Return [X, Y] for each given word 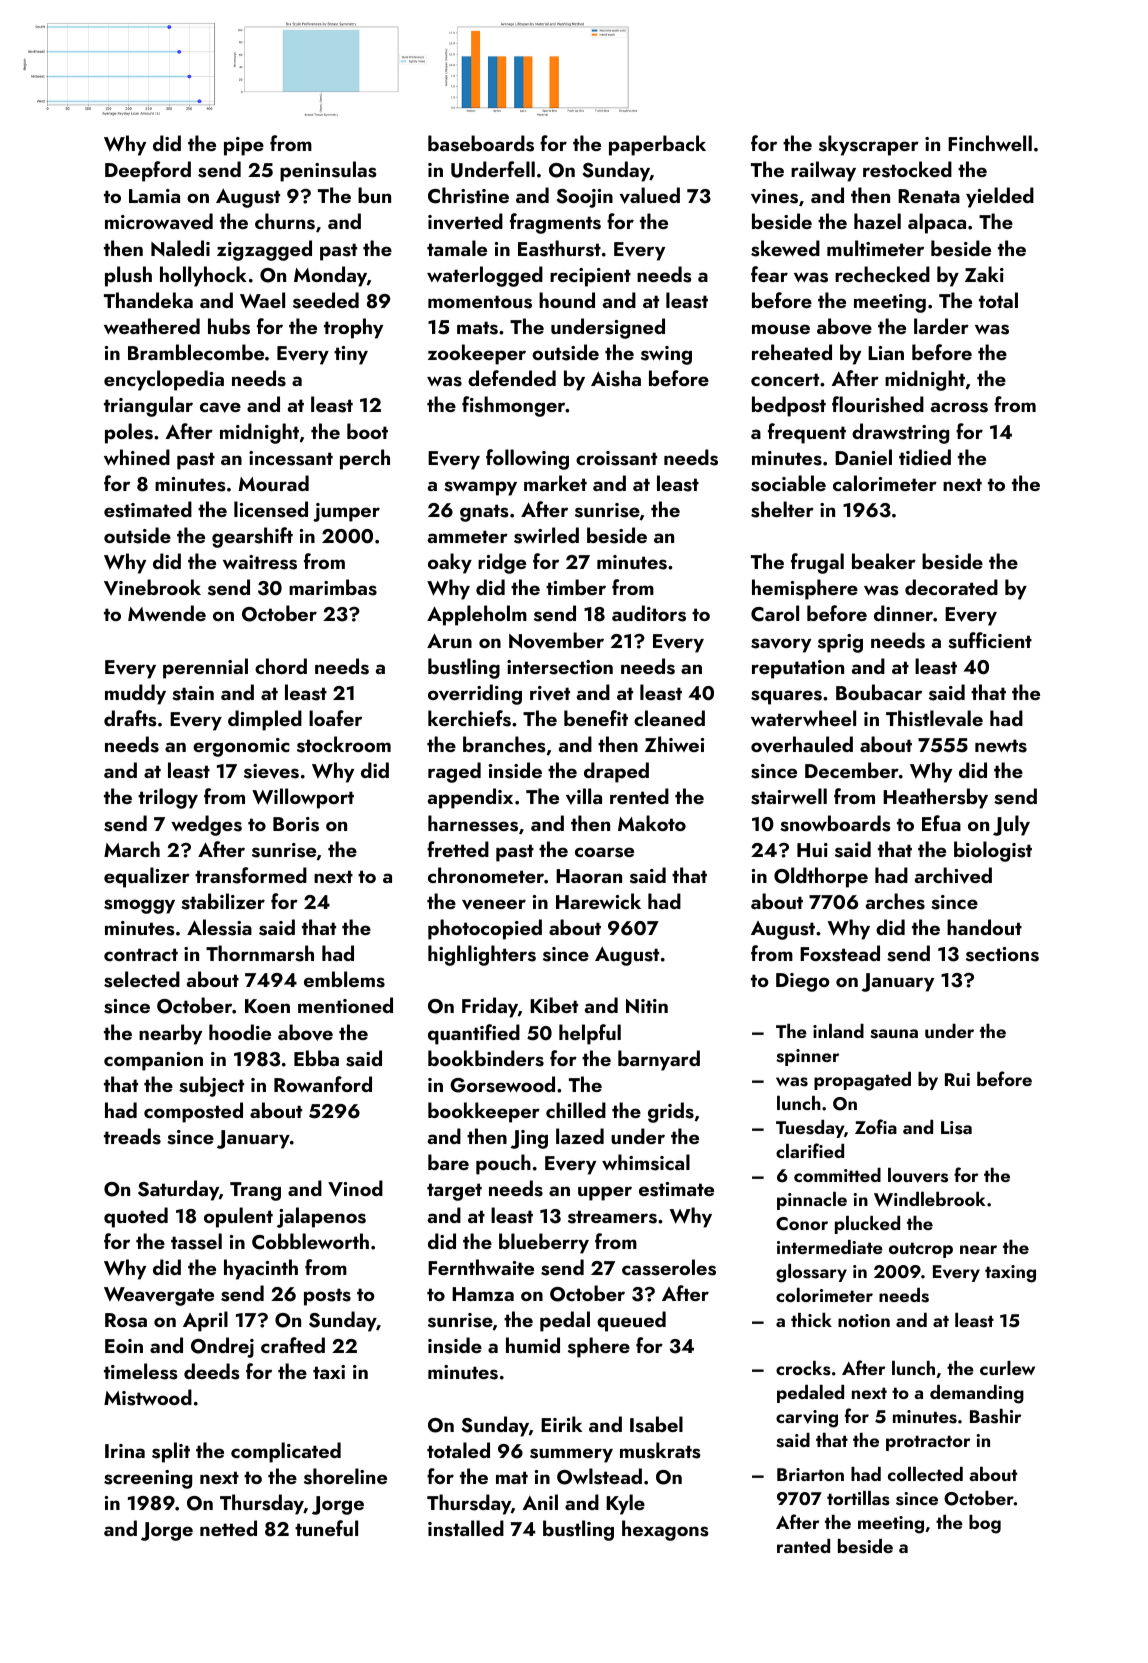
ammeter [468, 536]
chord [281, 666]
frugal [817, 563]
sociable [788, 483]
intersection [560, 667]
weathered [152, 326]
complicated [286, 1452]
